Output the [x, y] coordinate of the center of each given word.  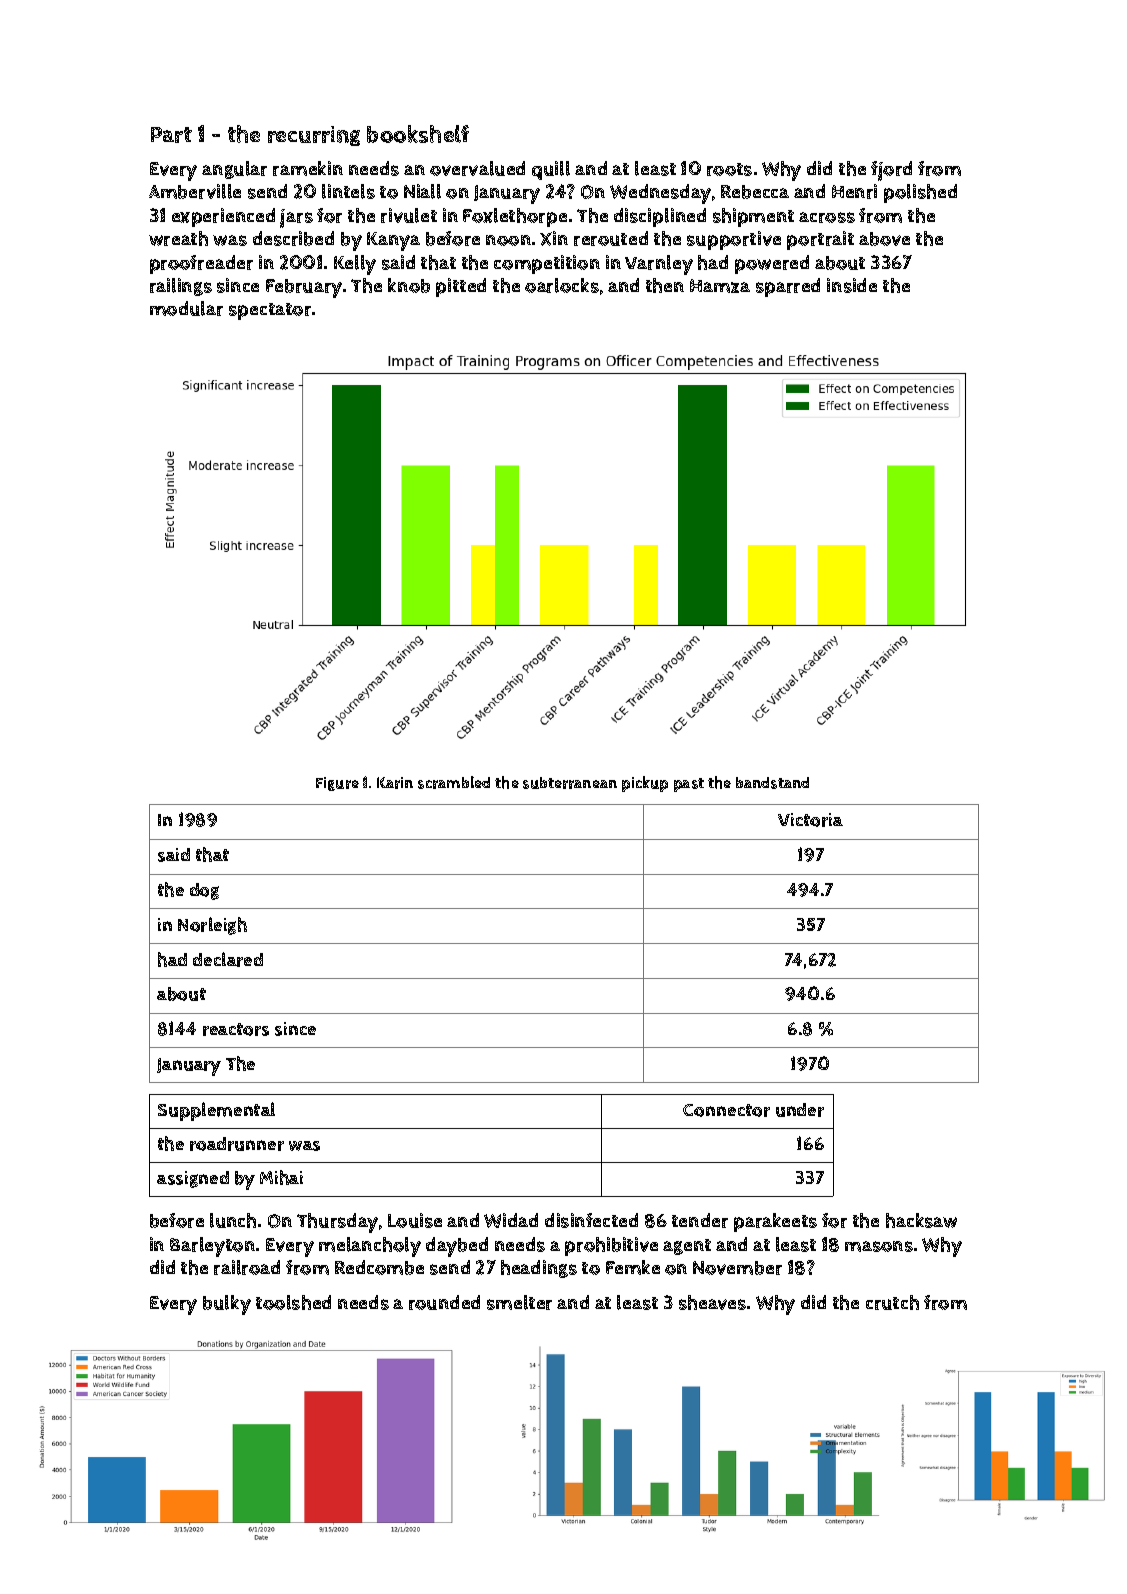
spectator [270, 311]
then [665, 285]
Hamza [720, 286]
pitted [461, 287]
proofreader [201, 264]
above [884, 239]
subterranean [570, 783]
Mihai [281, 1177]
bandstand [772, 783]
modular [186, 308]
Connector [726, 1110]
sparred [788, 287]
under [800, 1110]
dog [204, 891]
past [689, 785]
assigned [193, 1179]
